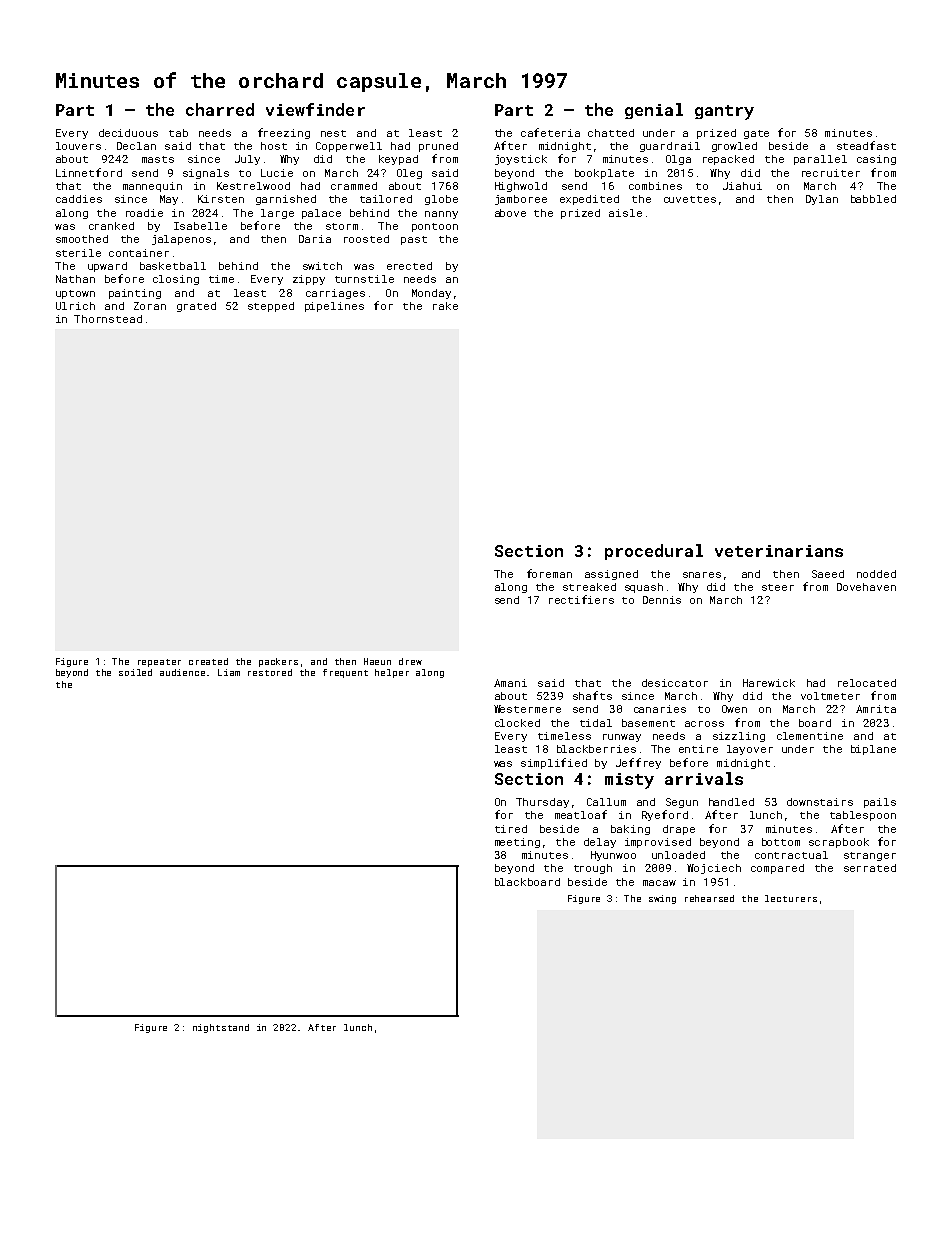 The width and height of the screenshot is (952, 1233). What do you see at coordinates (144, 213) in the screenshot?
I see `roadie` at bounding box center [144, 213].
